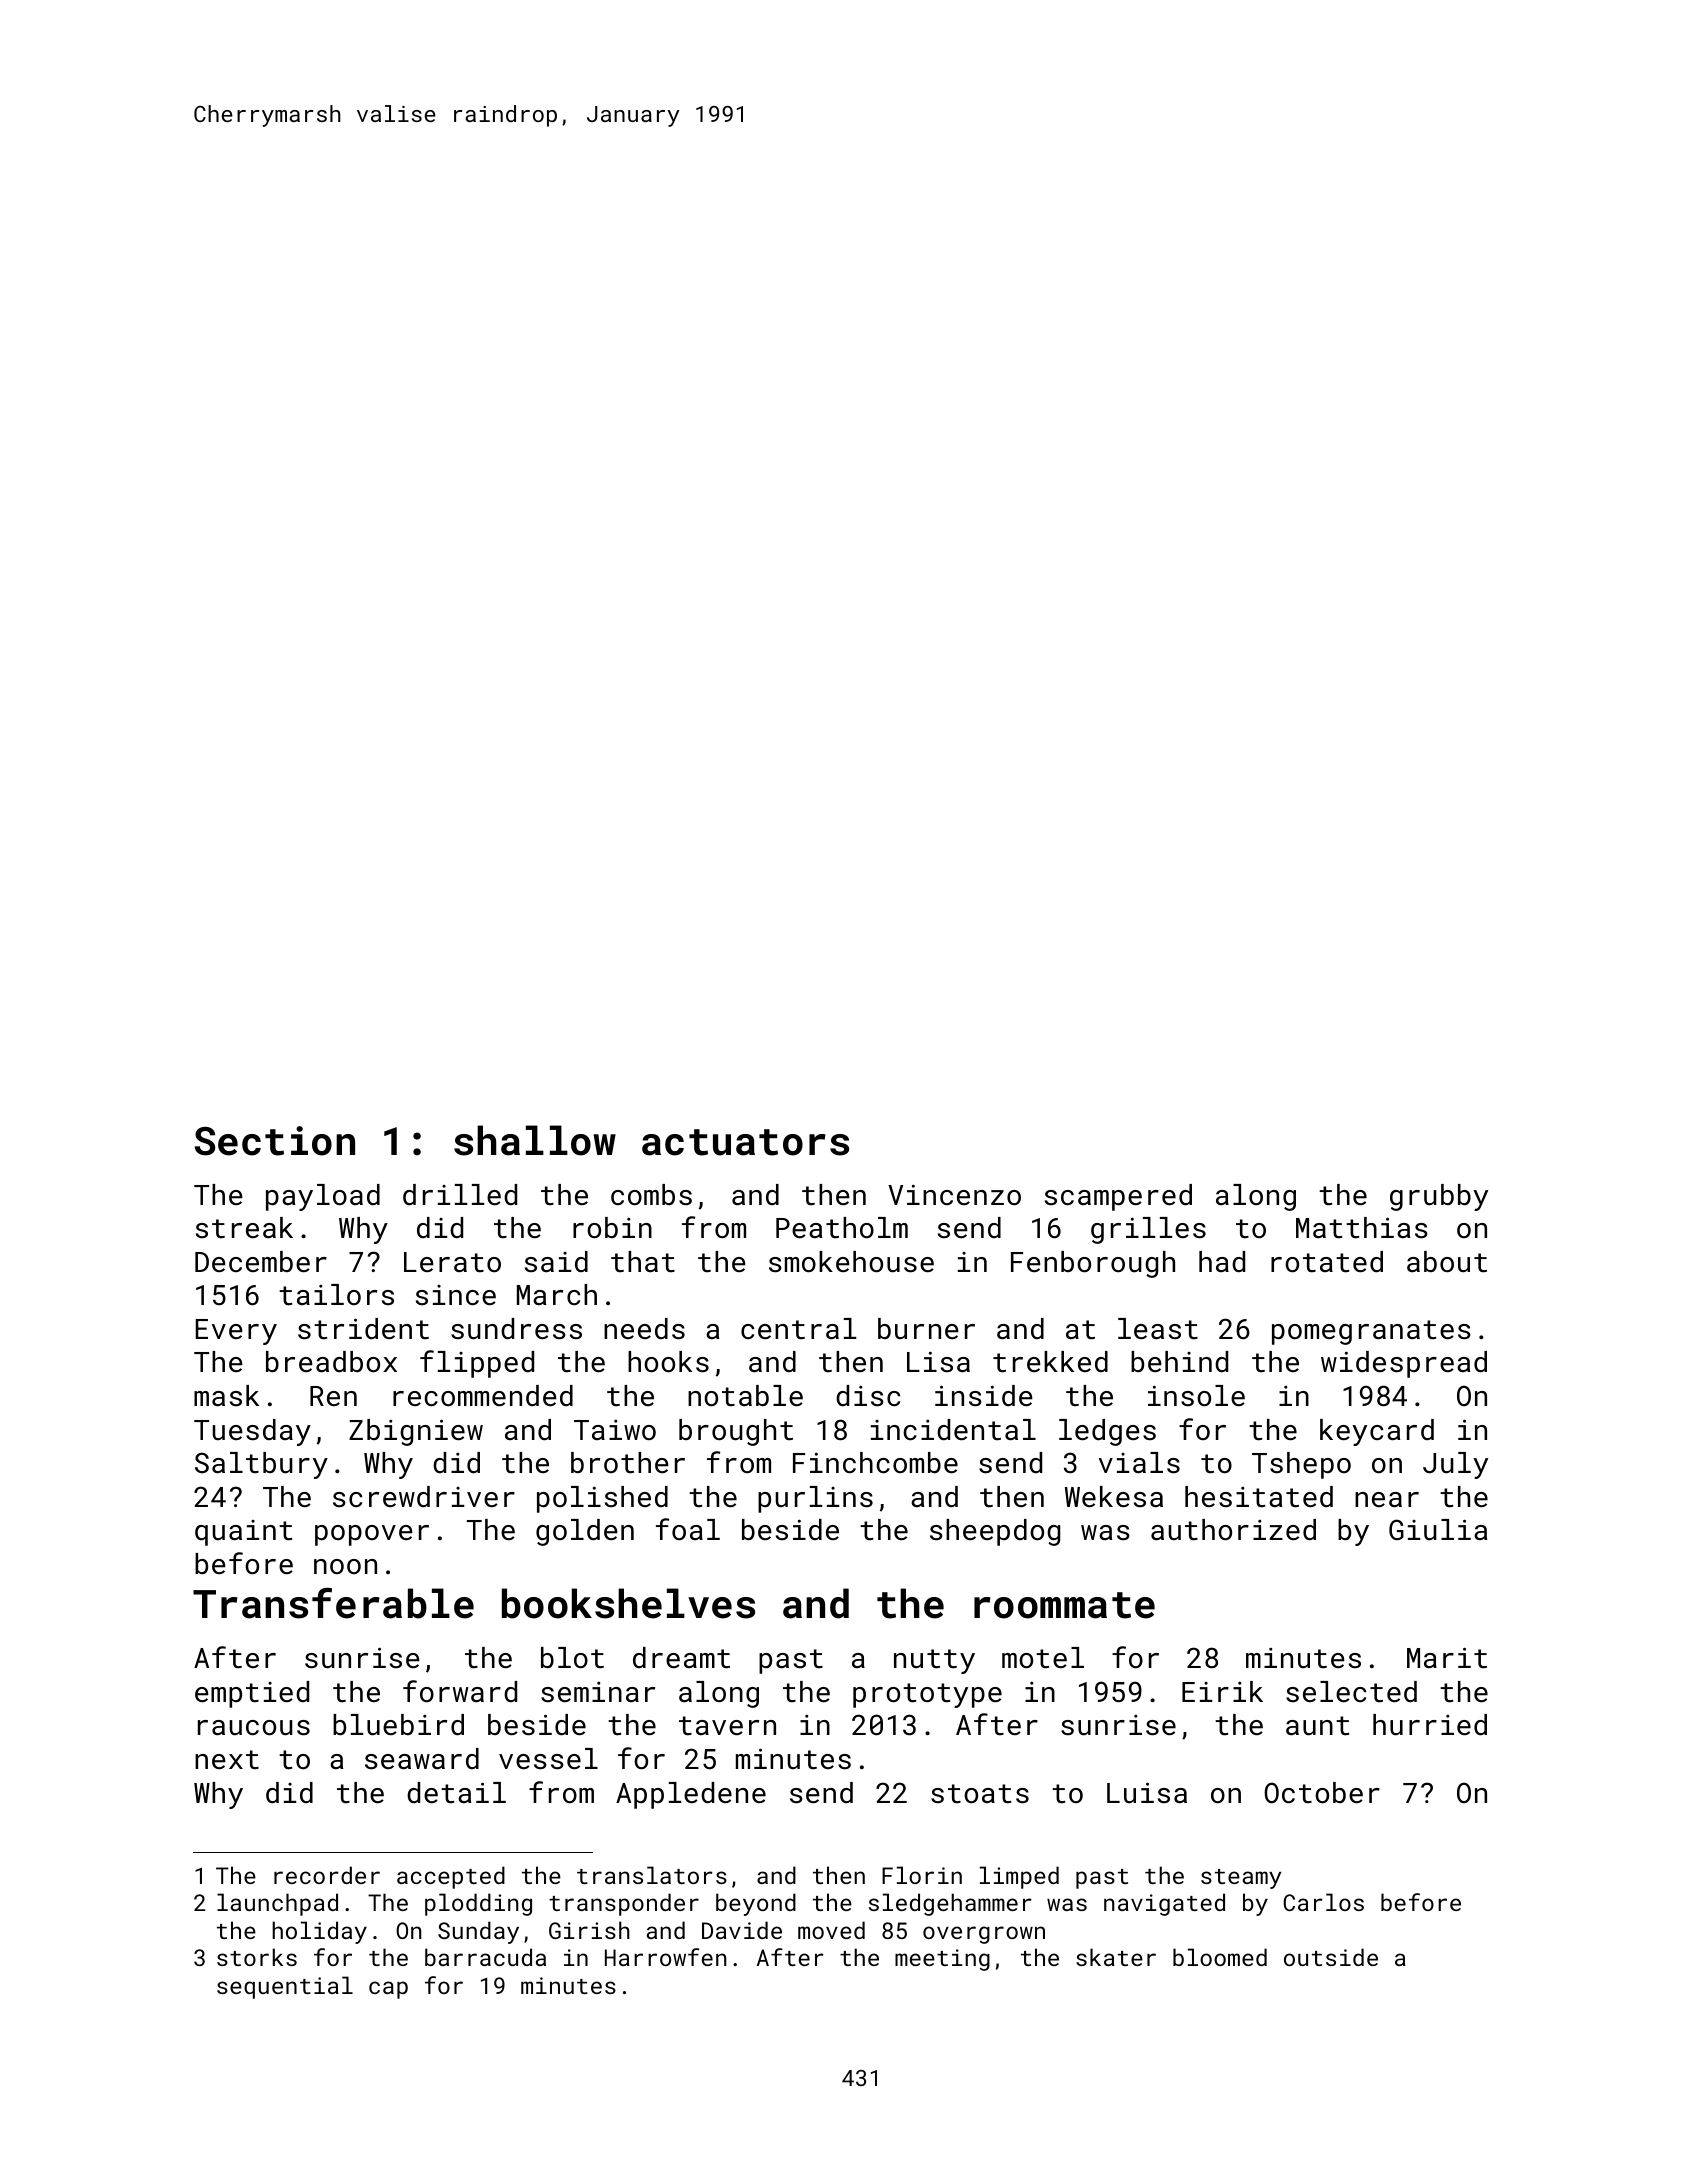 The height and width of the screenshot is (2178, 1683). What do you see at coordinates (285, 1987) in the screenshot?
I see `sequential` at bounding box center [285, 1987].
